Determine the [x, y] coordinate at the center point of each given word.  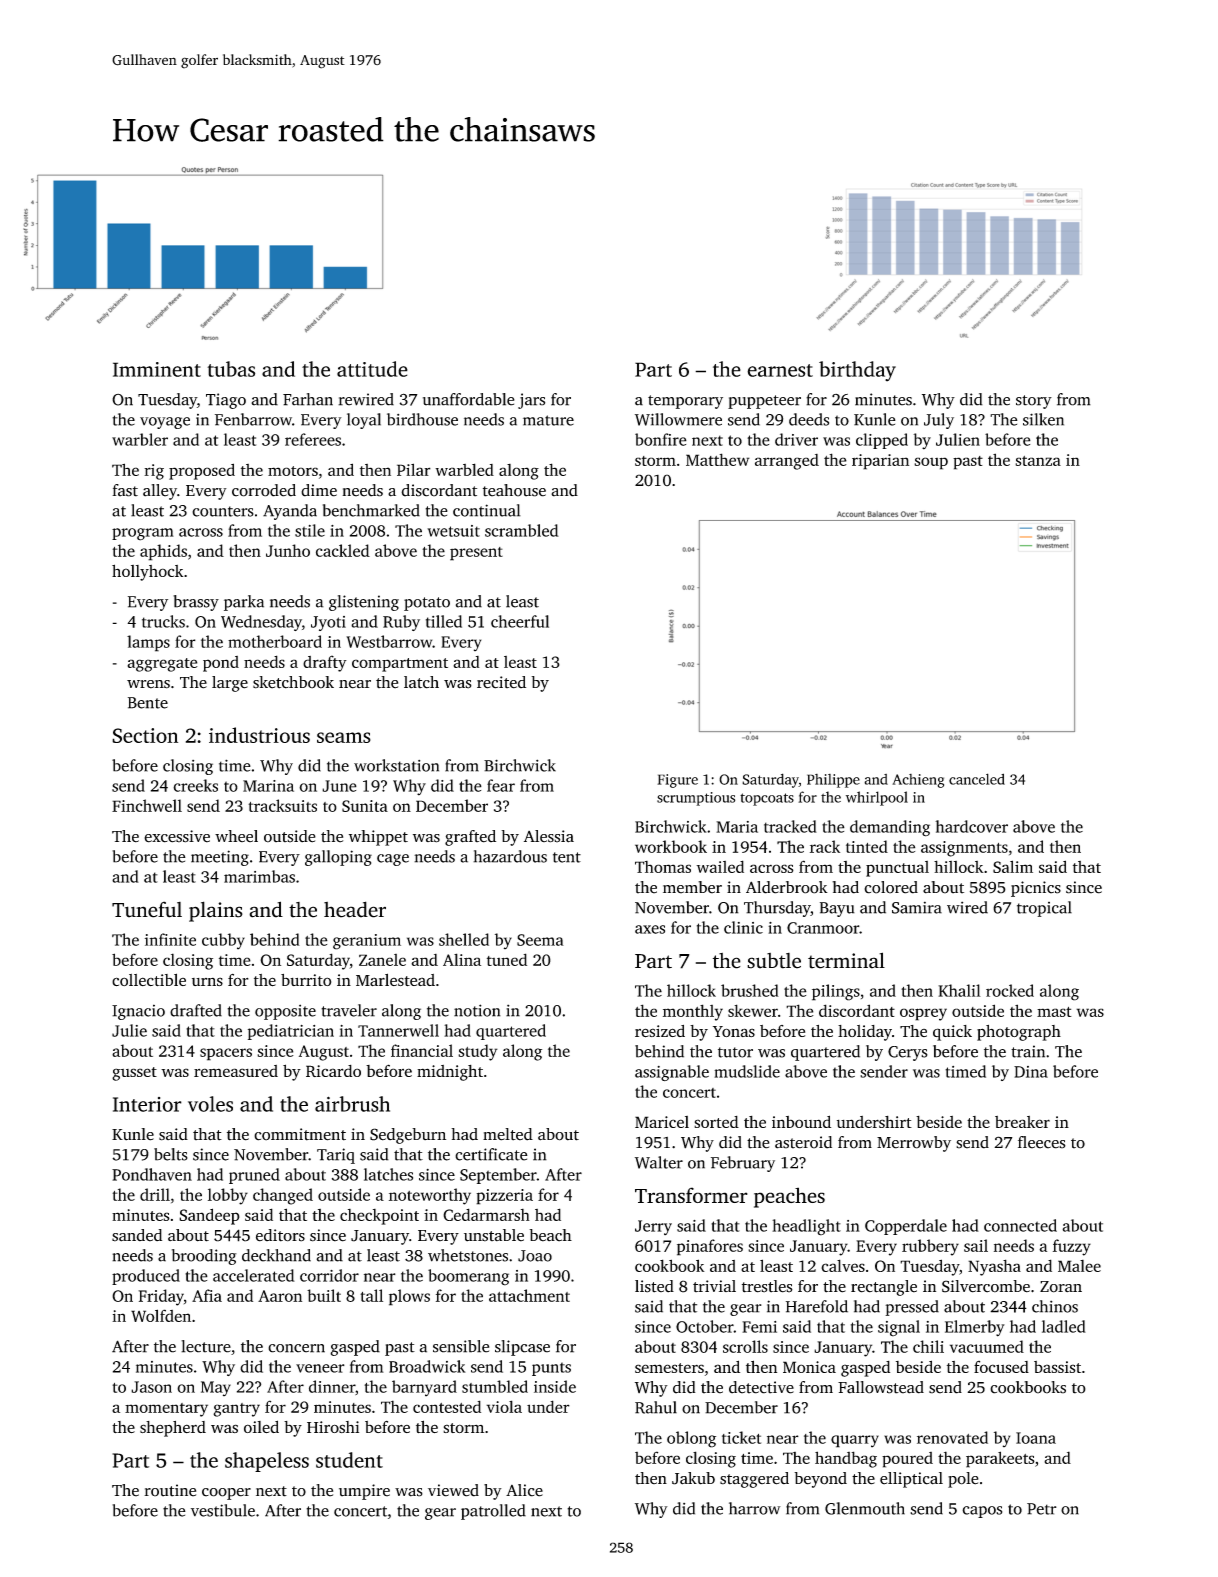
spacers [226, 1054]
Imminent [157, 369]
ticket [741, 1437]
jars [531, 401]
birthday [857, 371]
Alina [462, 959]
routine [170, 1490]
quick [952, 1033]
